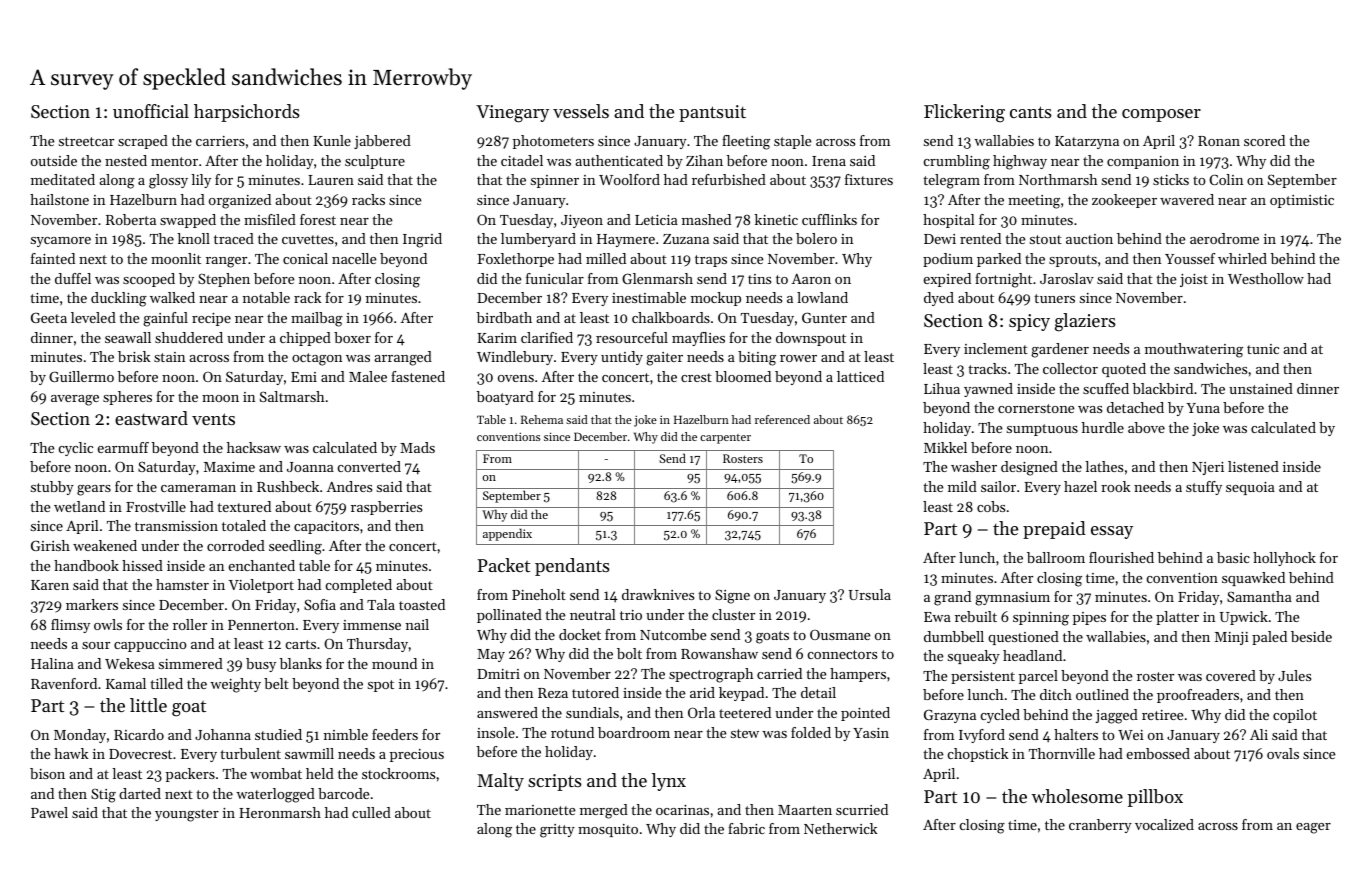 This page has width=1372, height=887. I want to click on carpenter, so click(725, 439).
